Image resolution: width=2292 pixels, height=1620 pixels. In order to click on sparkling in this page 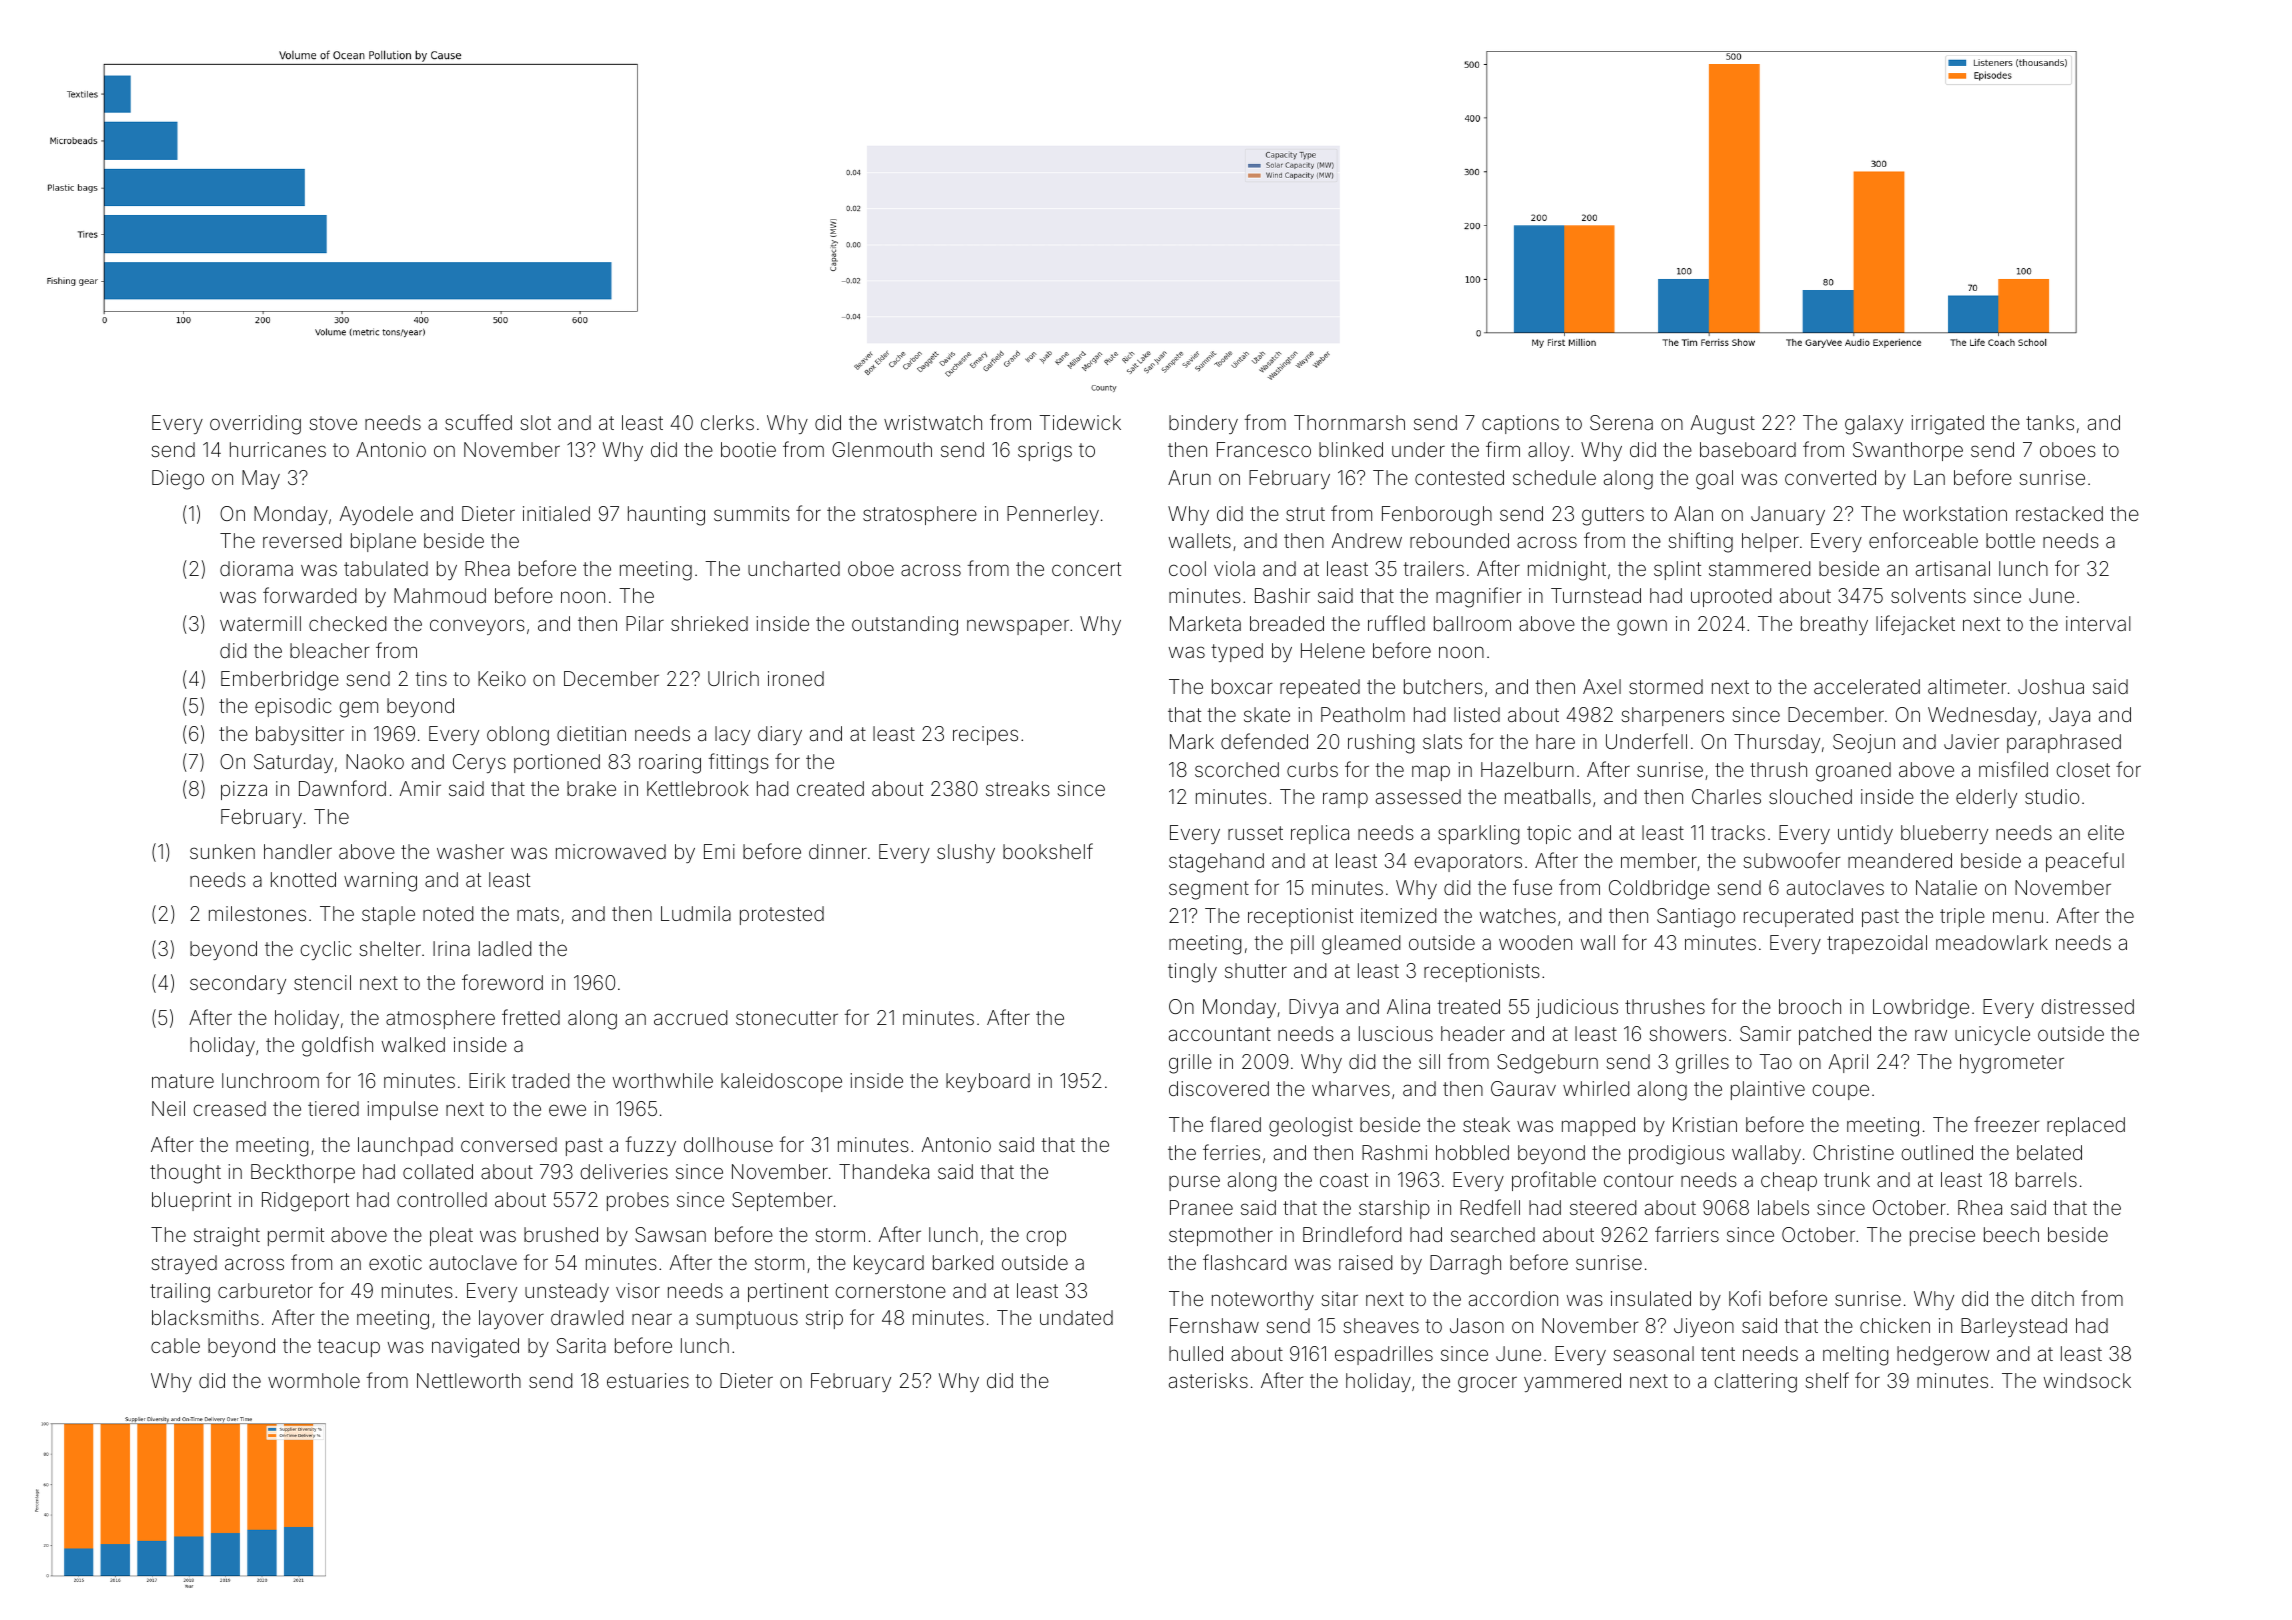, I will do `click(1478, 835)`.
